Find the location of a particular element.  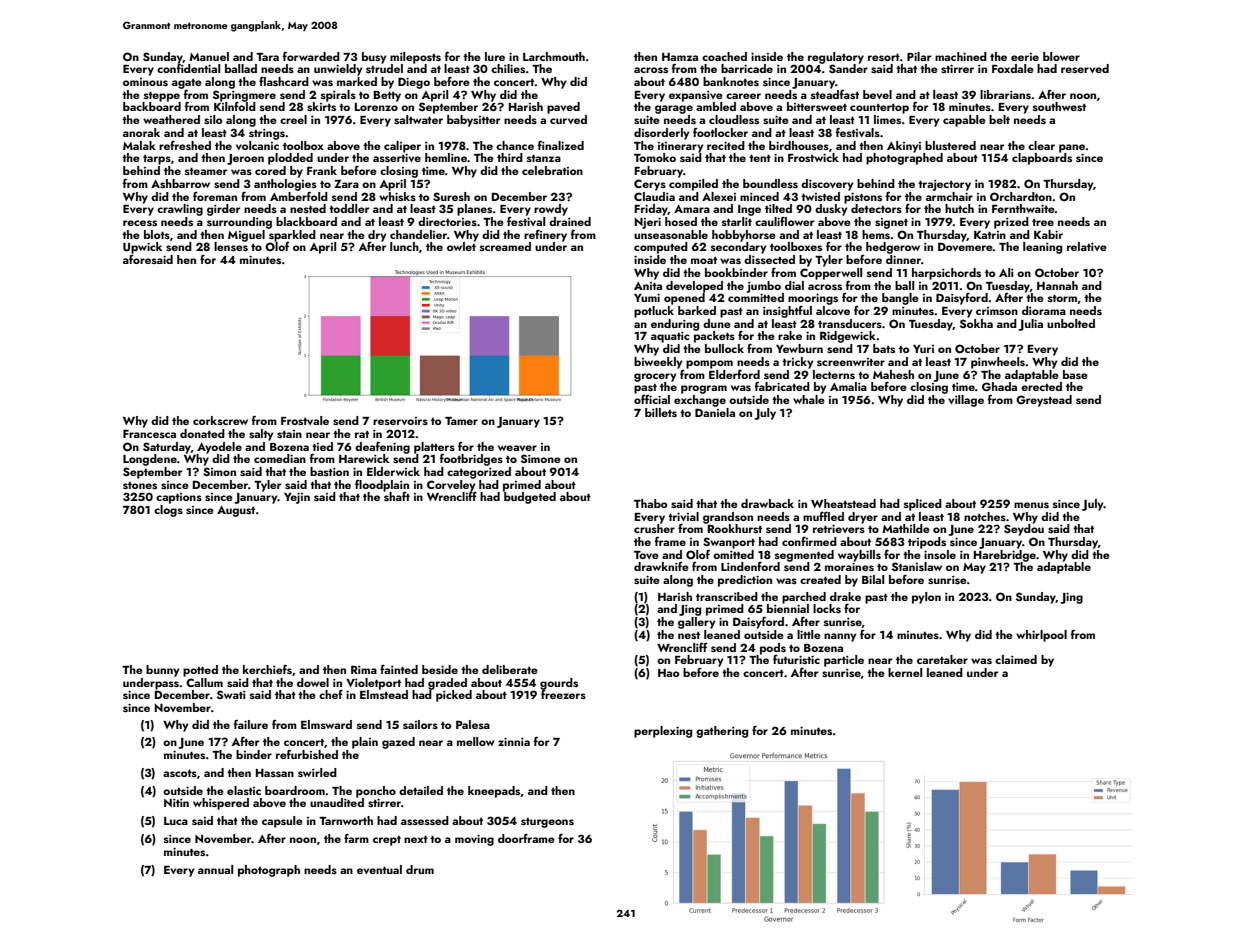

Harebridge is located at coordinates (1005, 556).
